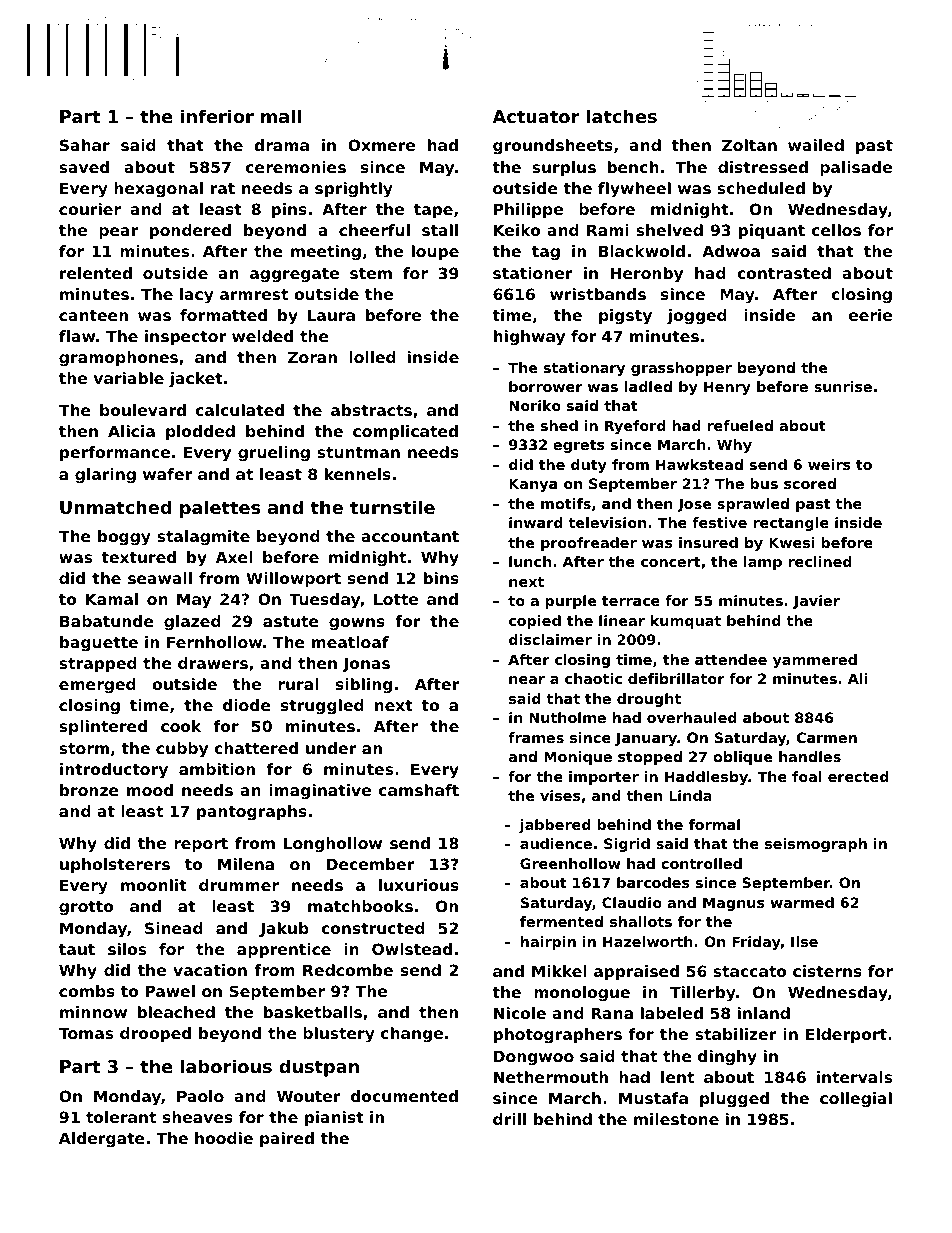 The height and width of the screenshot is (1233, 952). What do you see at coordinates (804, 941) in the screenshot?
I see `Ilse` at bounding box center [804, 941].
